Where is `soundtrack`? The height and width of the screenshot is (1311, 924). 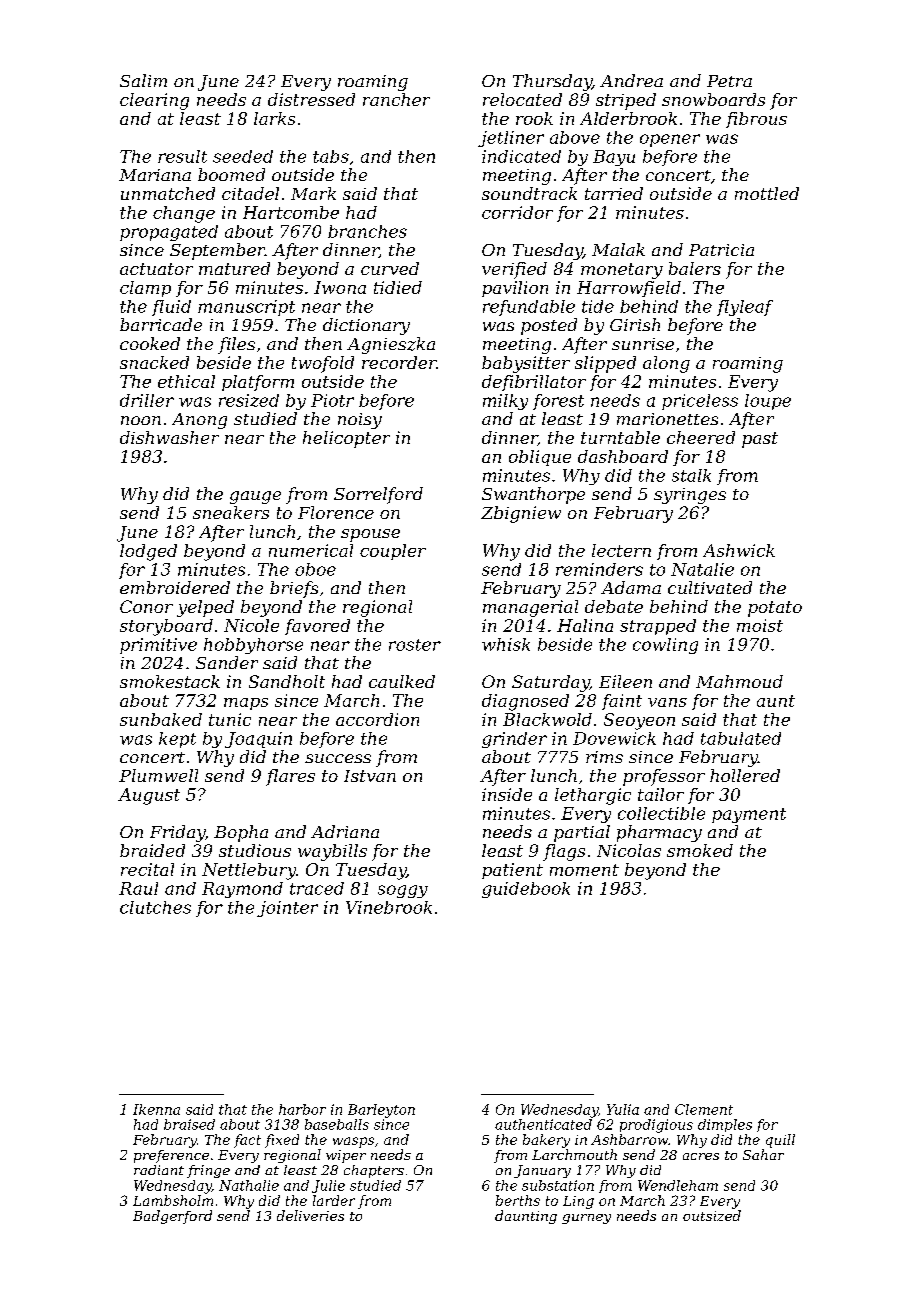 soundtrack is located at coordinates (529, 193).
